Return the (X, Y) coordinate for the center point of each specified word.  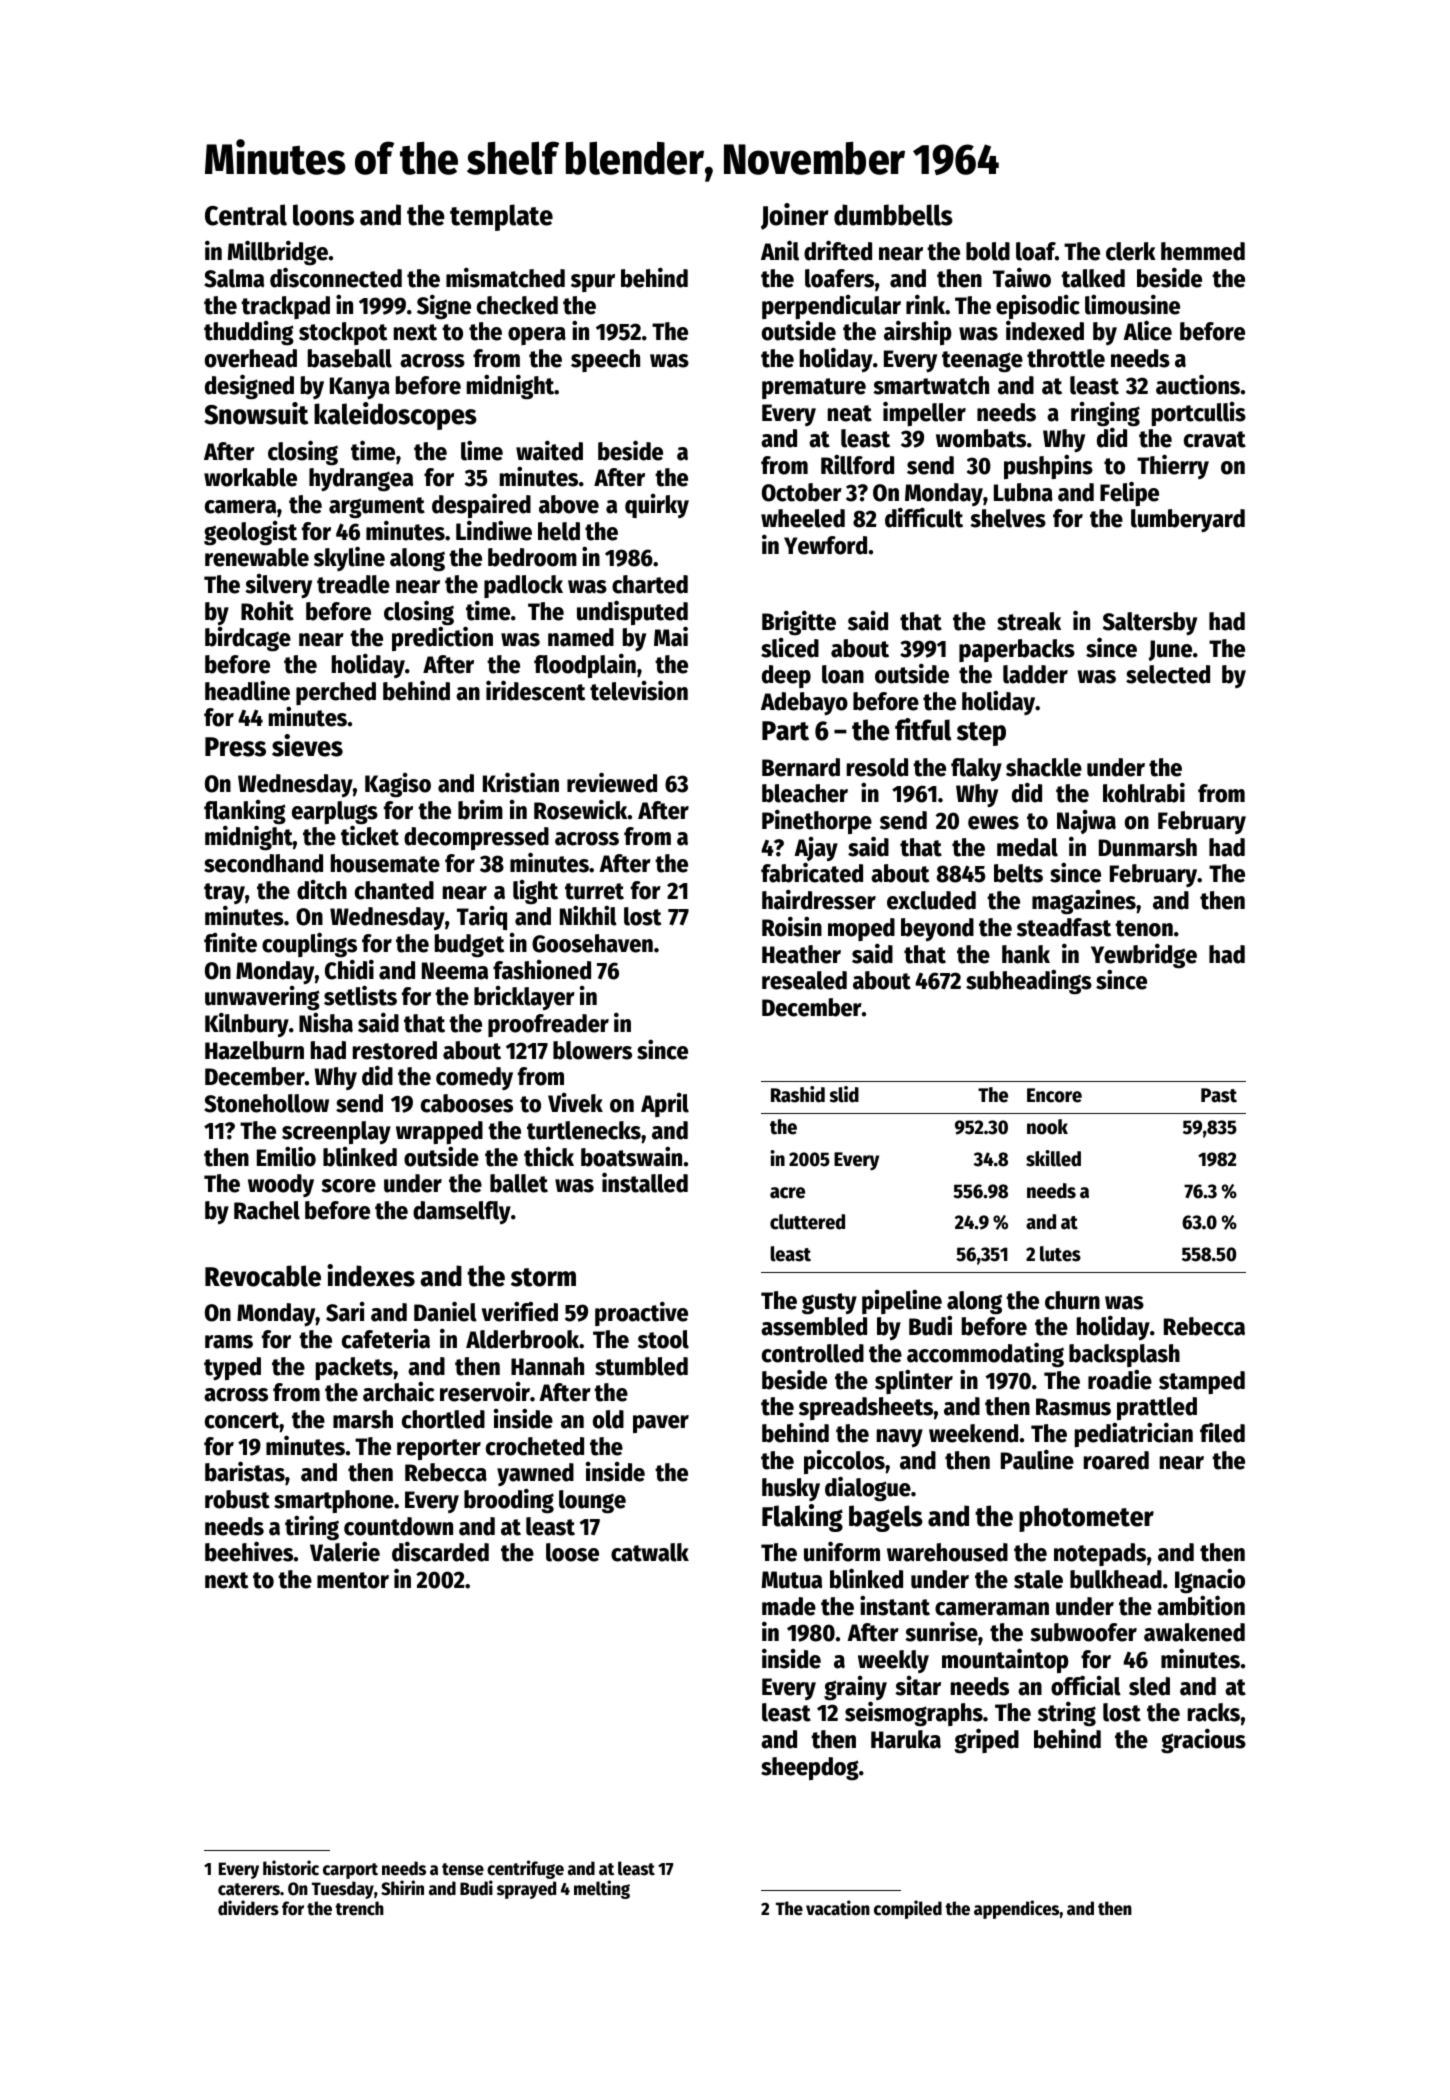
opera (537, 336)
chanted (394, 890)
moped (861, 929)
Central (246, 215)
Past (1219, 1095)
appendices (1016, 1909)
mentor (353, 1580)
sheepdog (810, 1769)
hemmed (1203, 251)
